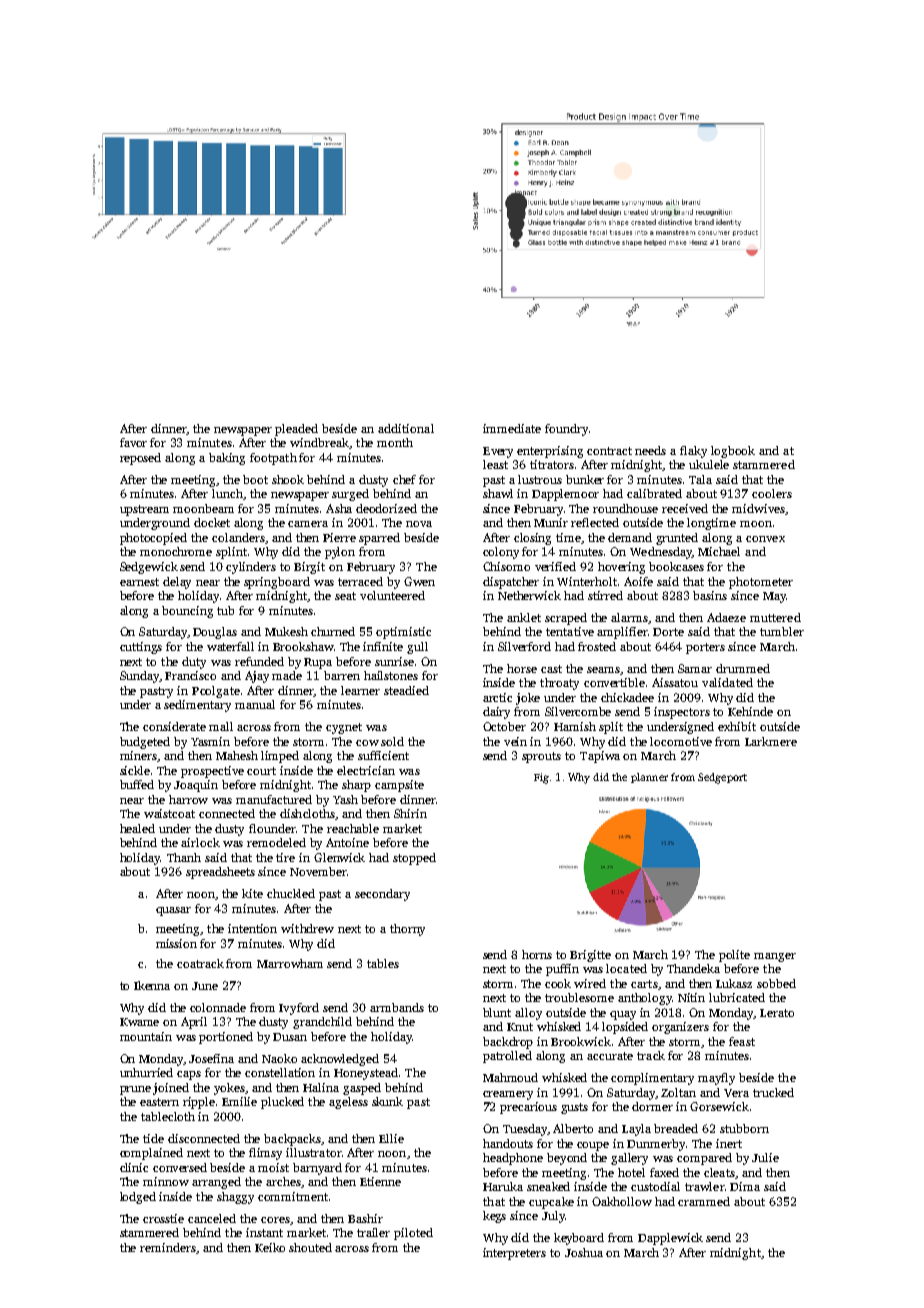 This screenshot has width=924, height=1308. Describe the element at coordinates (771, 741) in the screenshot. I see `Larkmere` at that location.
